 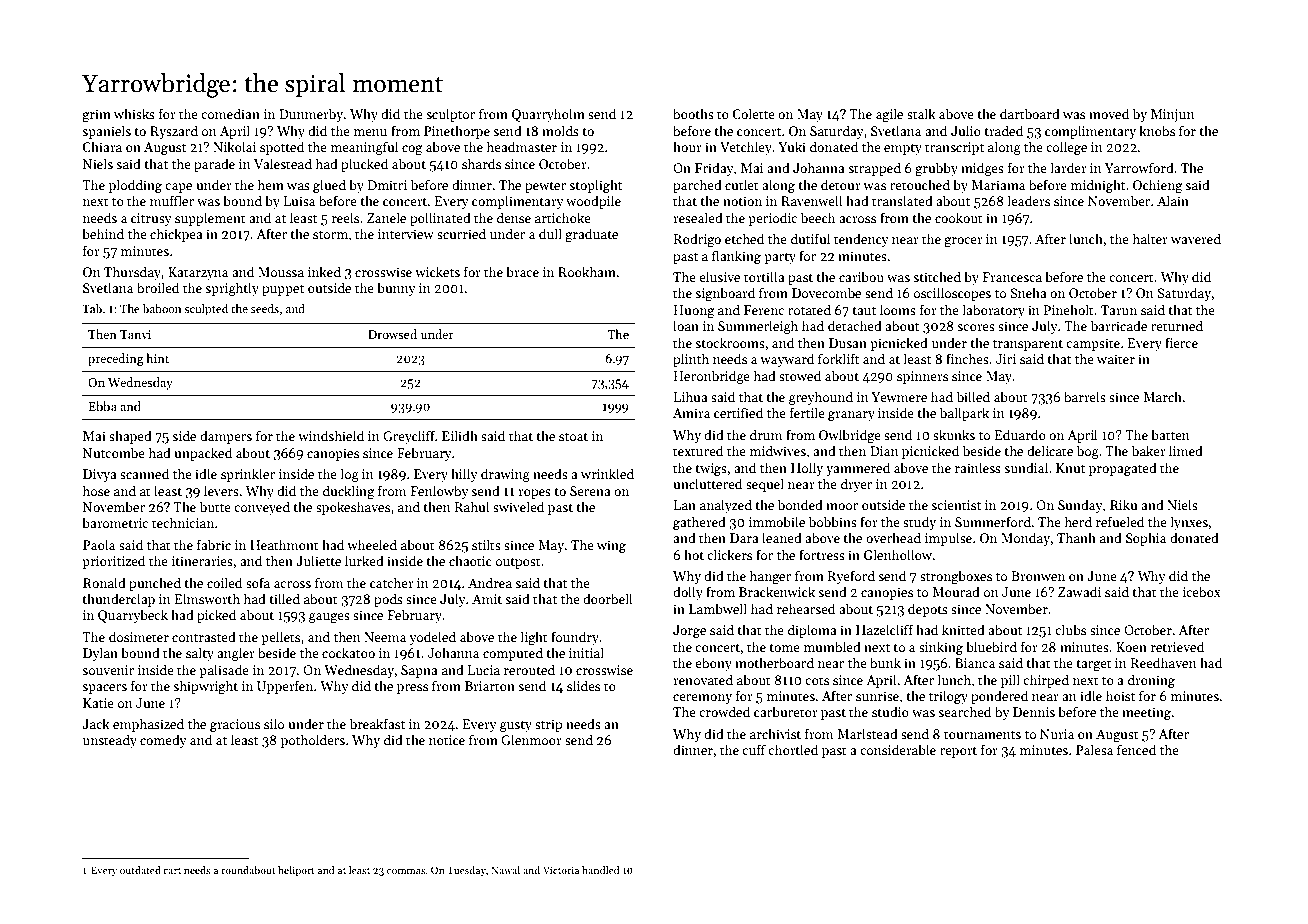 What do you see at coordinates (601, 870) in the image?
I see `handled` at bounding box center [601, 870].
